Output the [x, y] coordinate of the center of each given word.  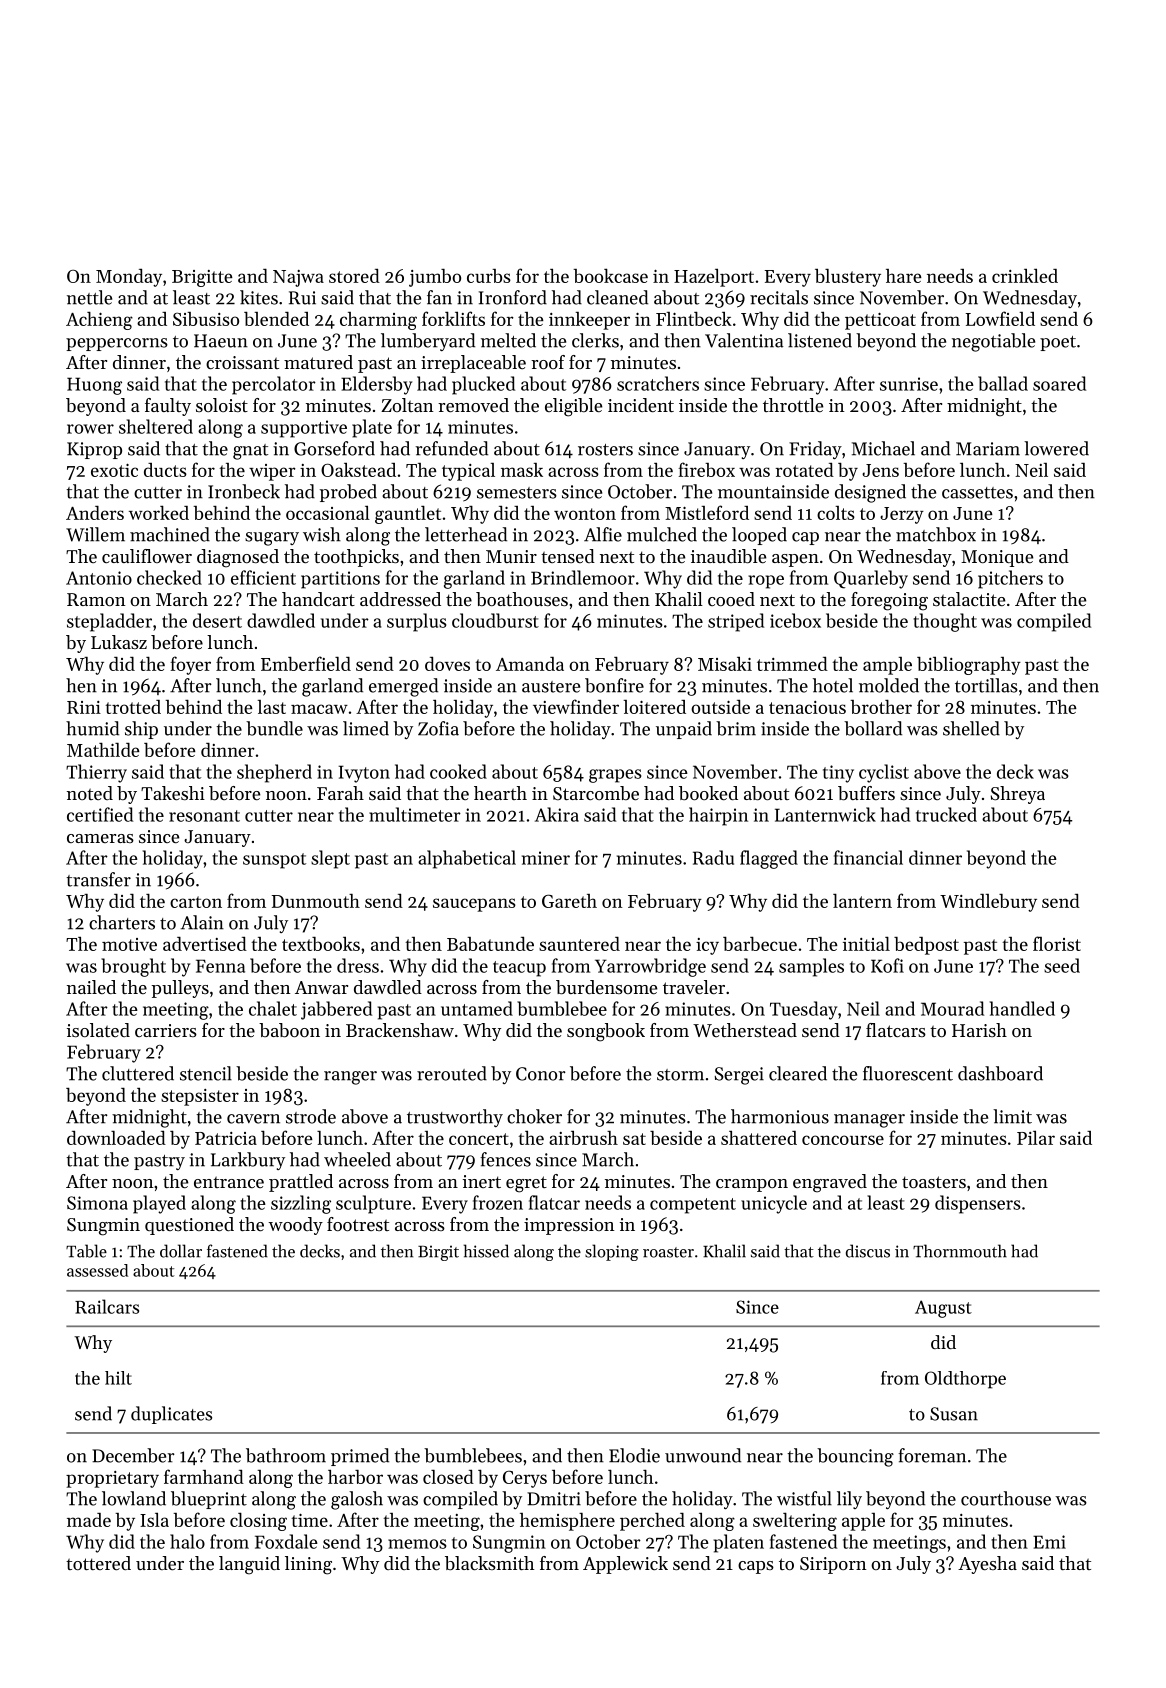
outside [720, 707]
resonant [204, 816]
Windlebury [988, 903]
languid [249, 1565]
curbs [489, 276]
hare [904, 276]
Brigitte [202, 278]
